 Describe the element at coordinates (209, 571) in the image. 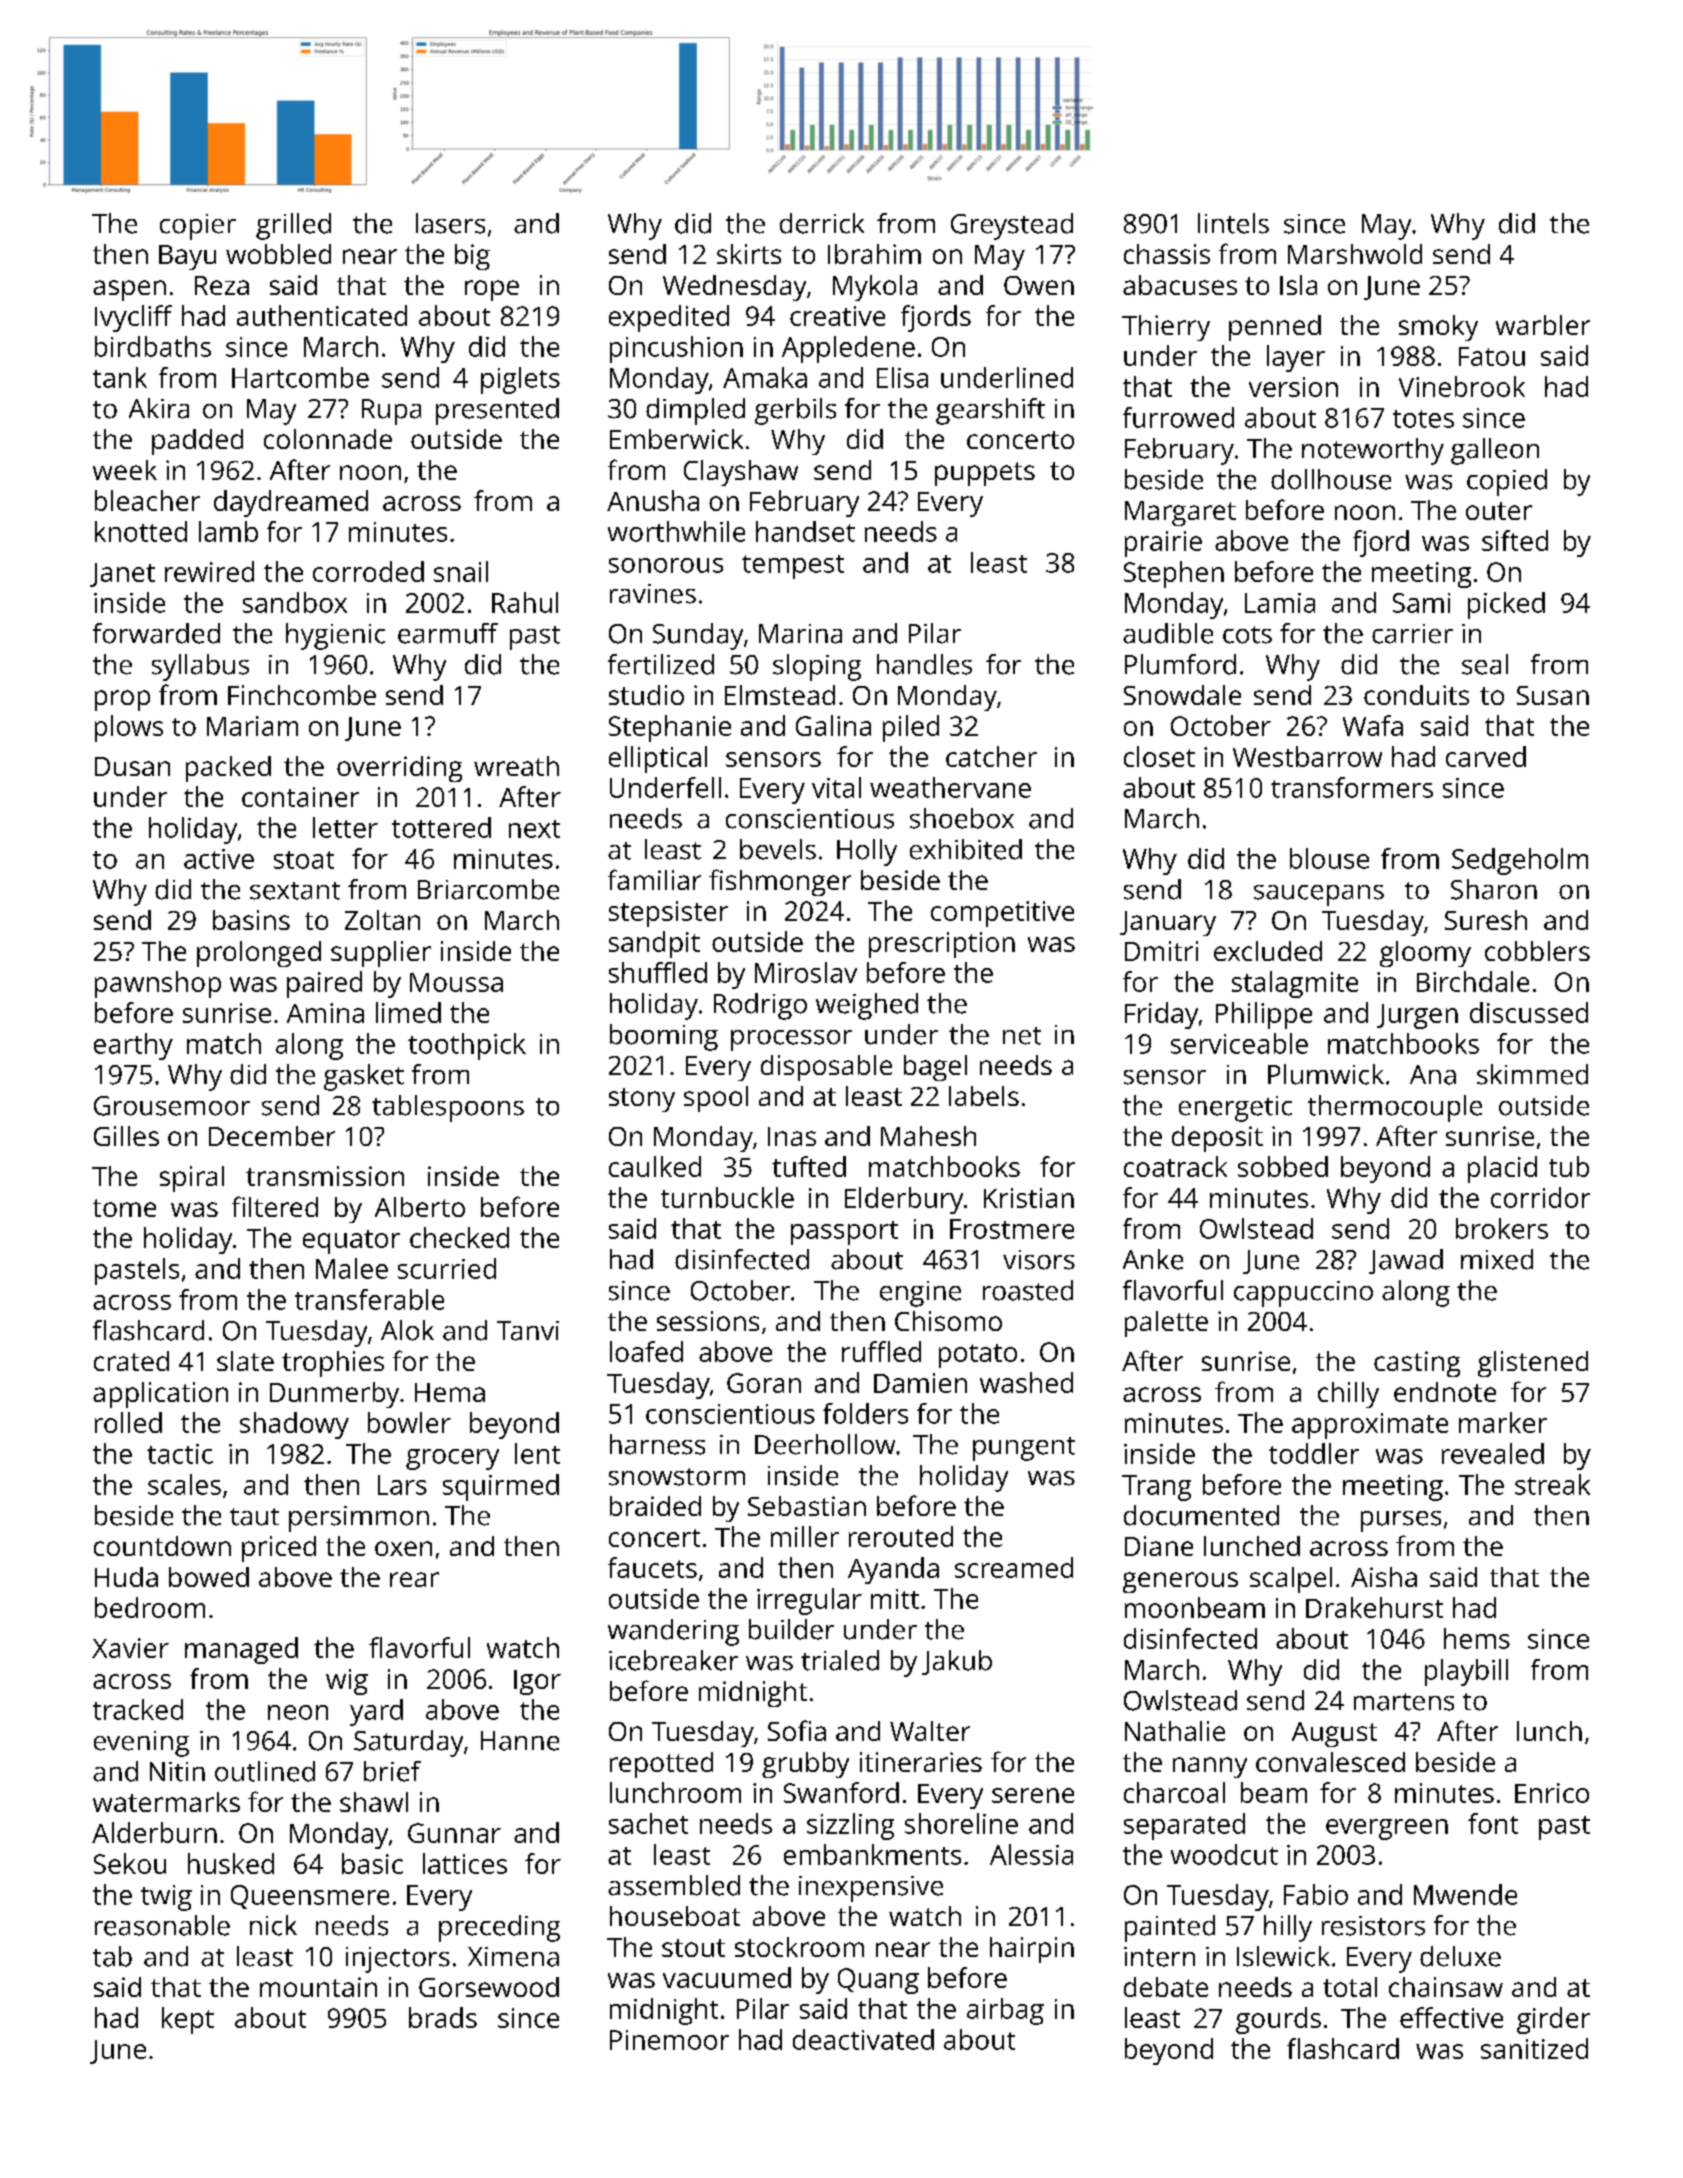

I see `rewired` at that location.
